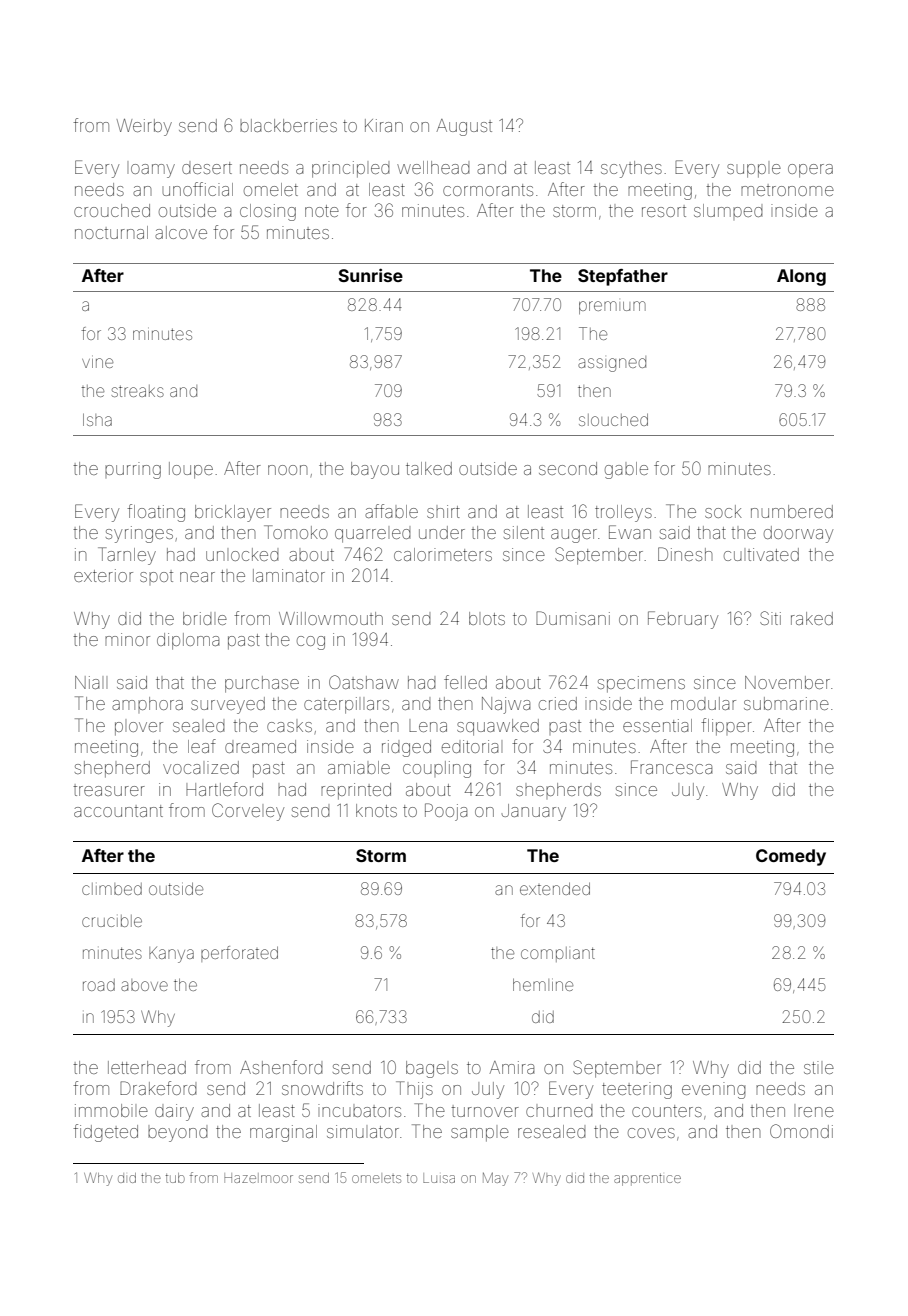 The width and height of the page is (908, 1316). What do you see at coordinates (181, 232) in the page?
I see `alcove` at bounding box center [181, 232].
